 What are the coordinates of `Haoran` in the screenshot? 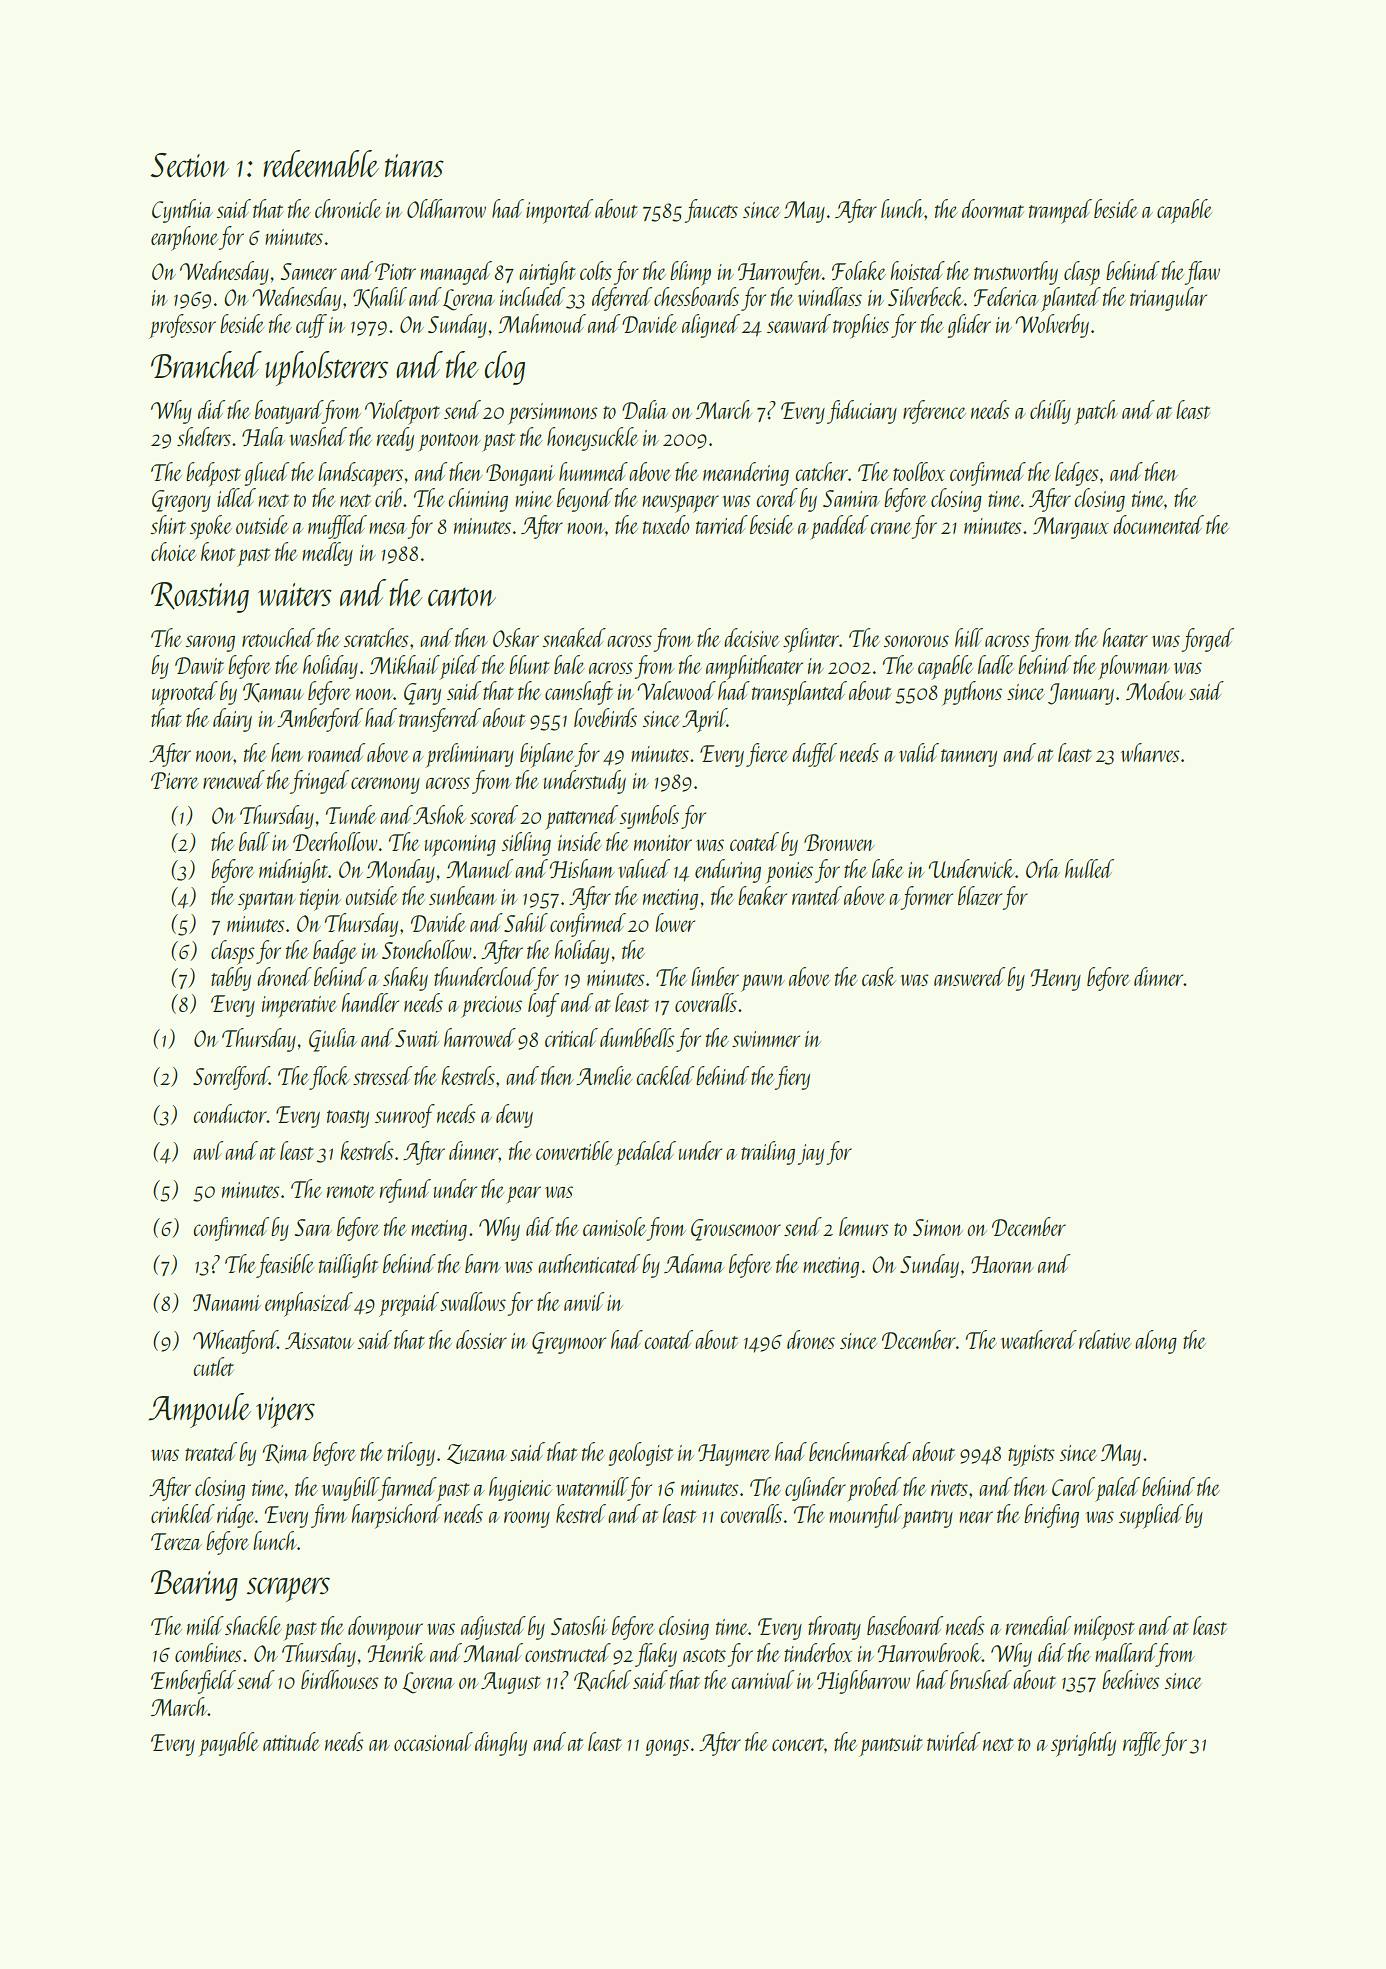 It's located at (1002, 1264).
